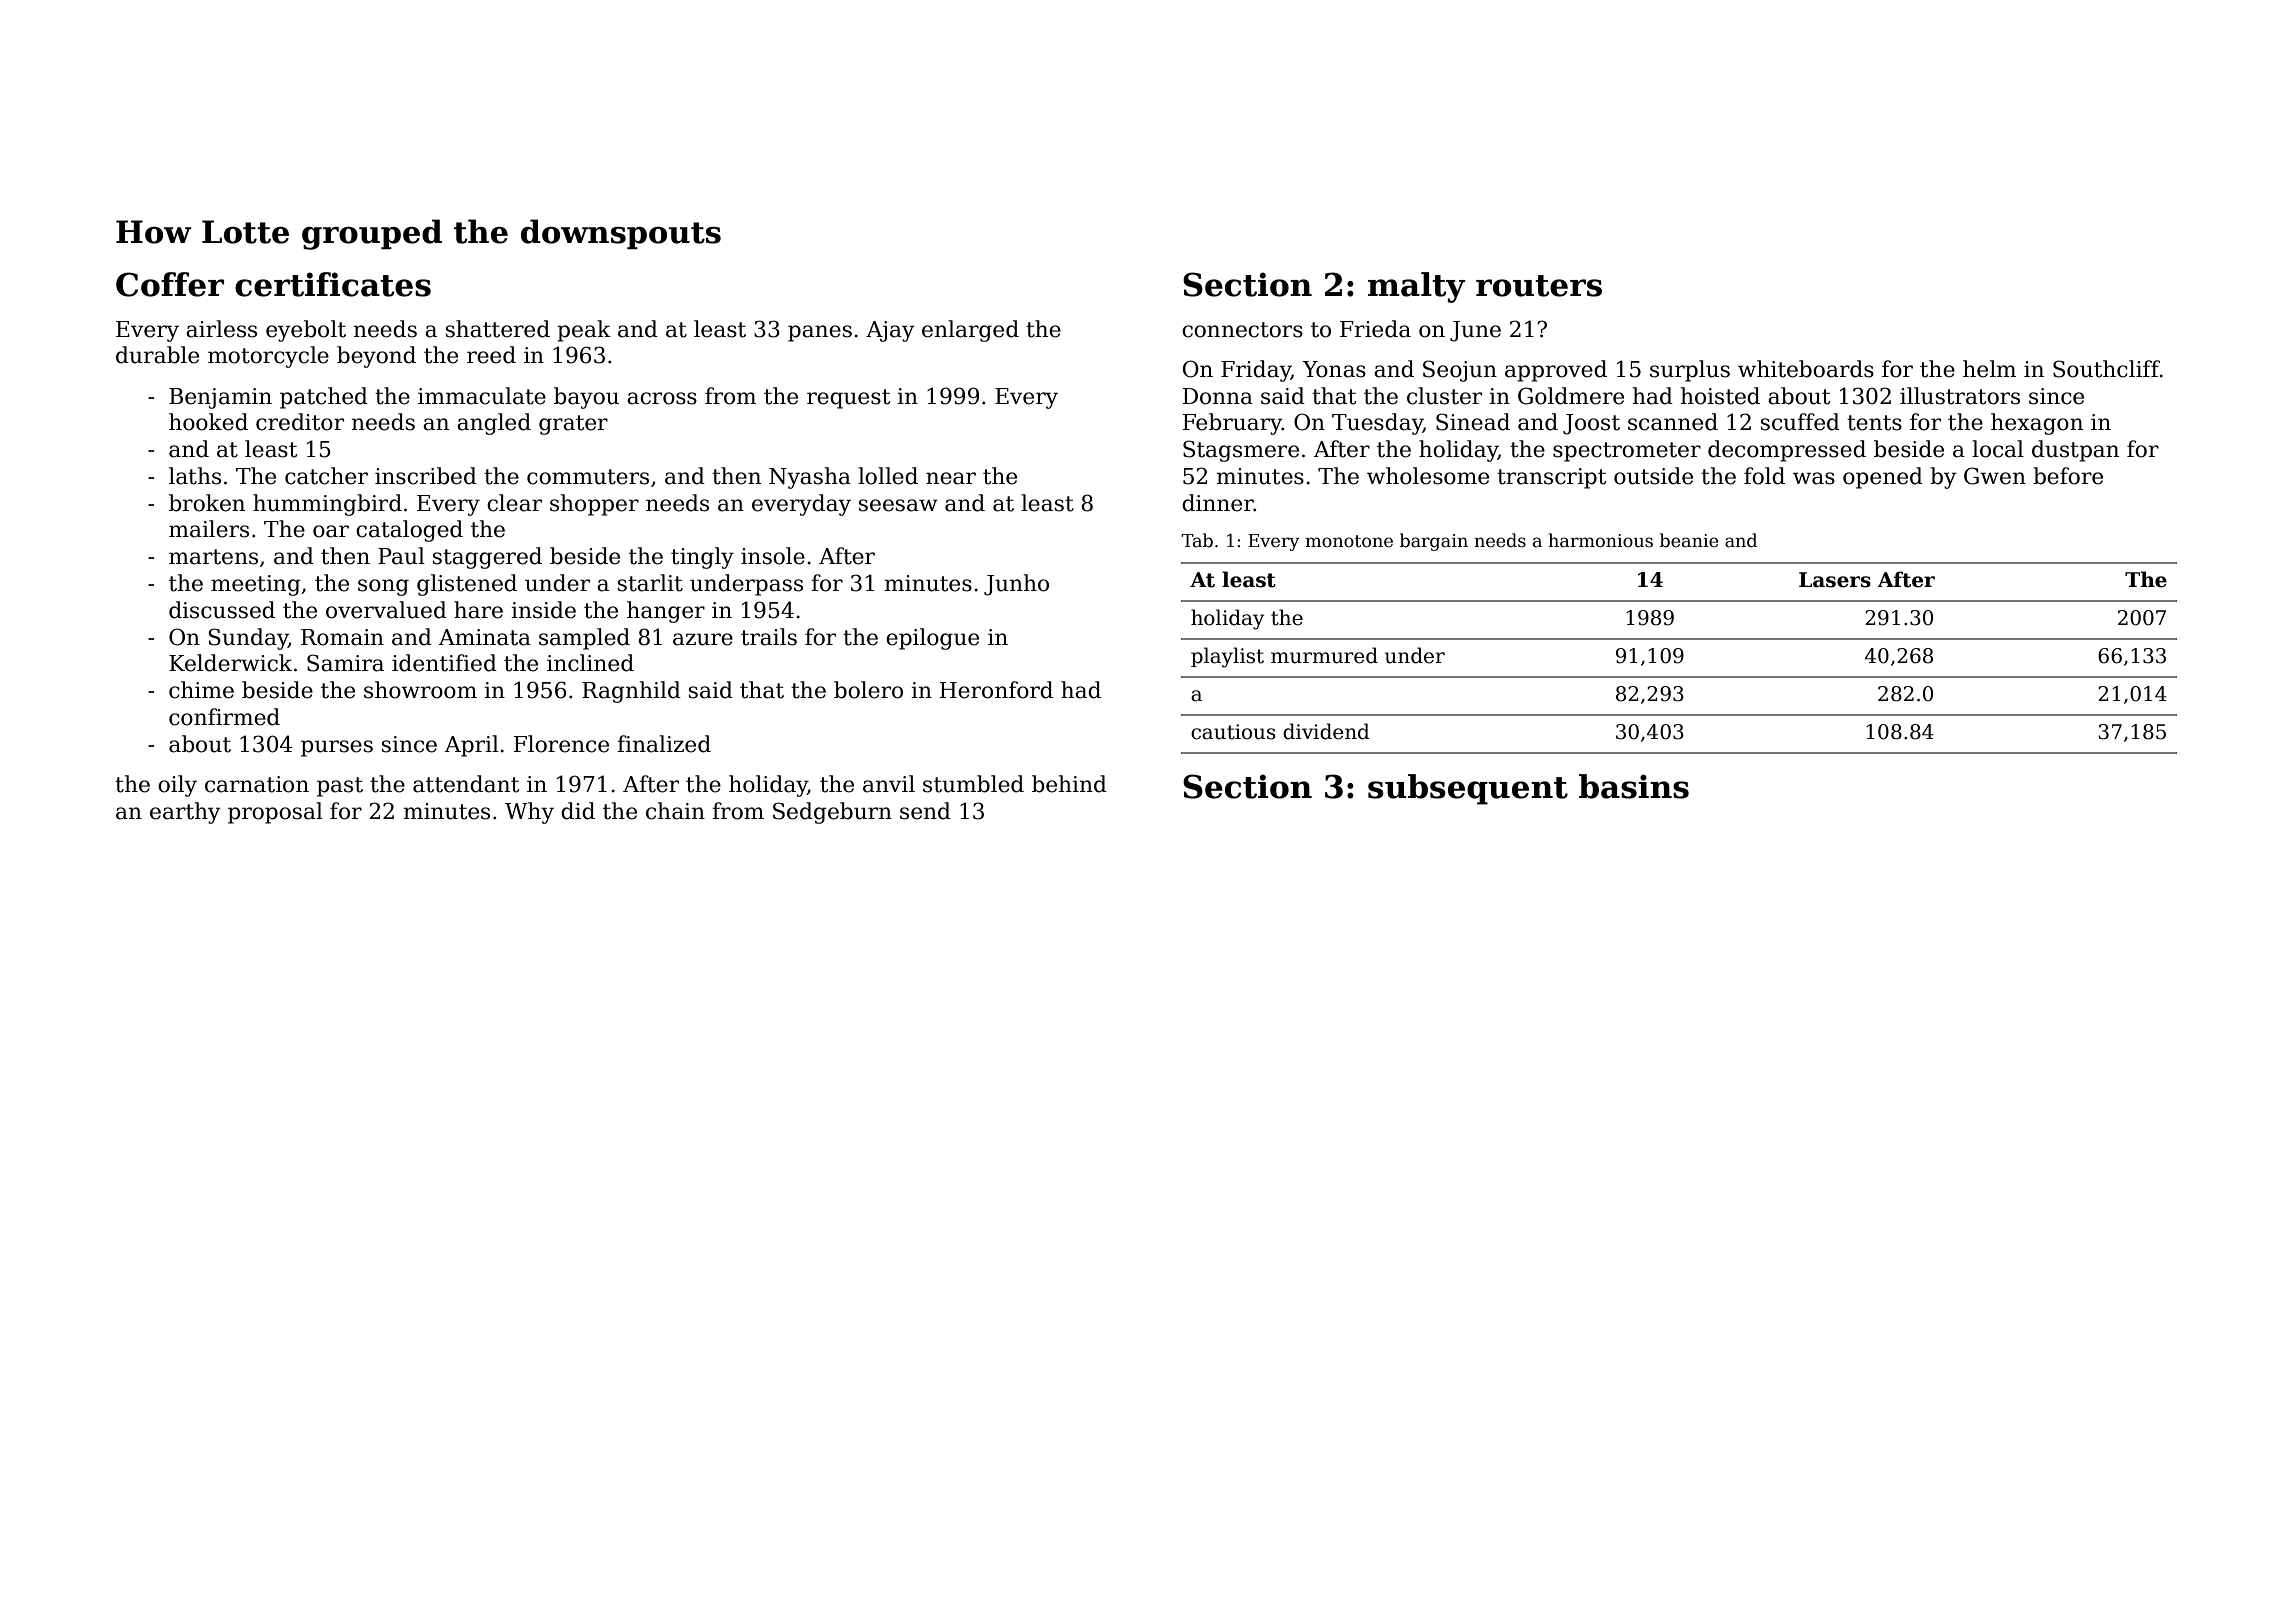  Describe the element at coordinates (1539, 286) in the screenshot. I see `routers` at that location.
